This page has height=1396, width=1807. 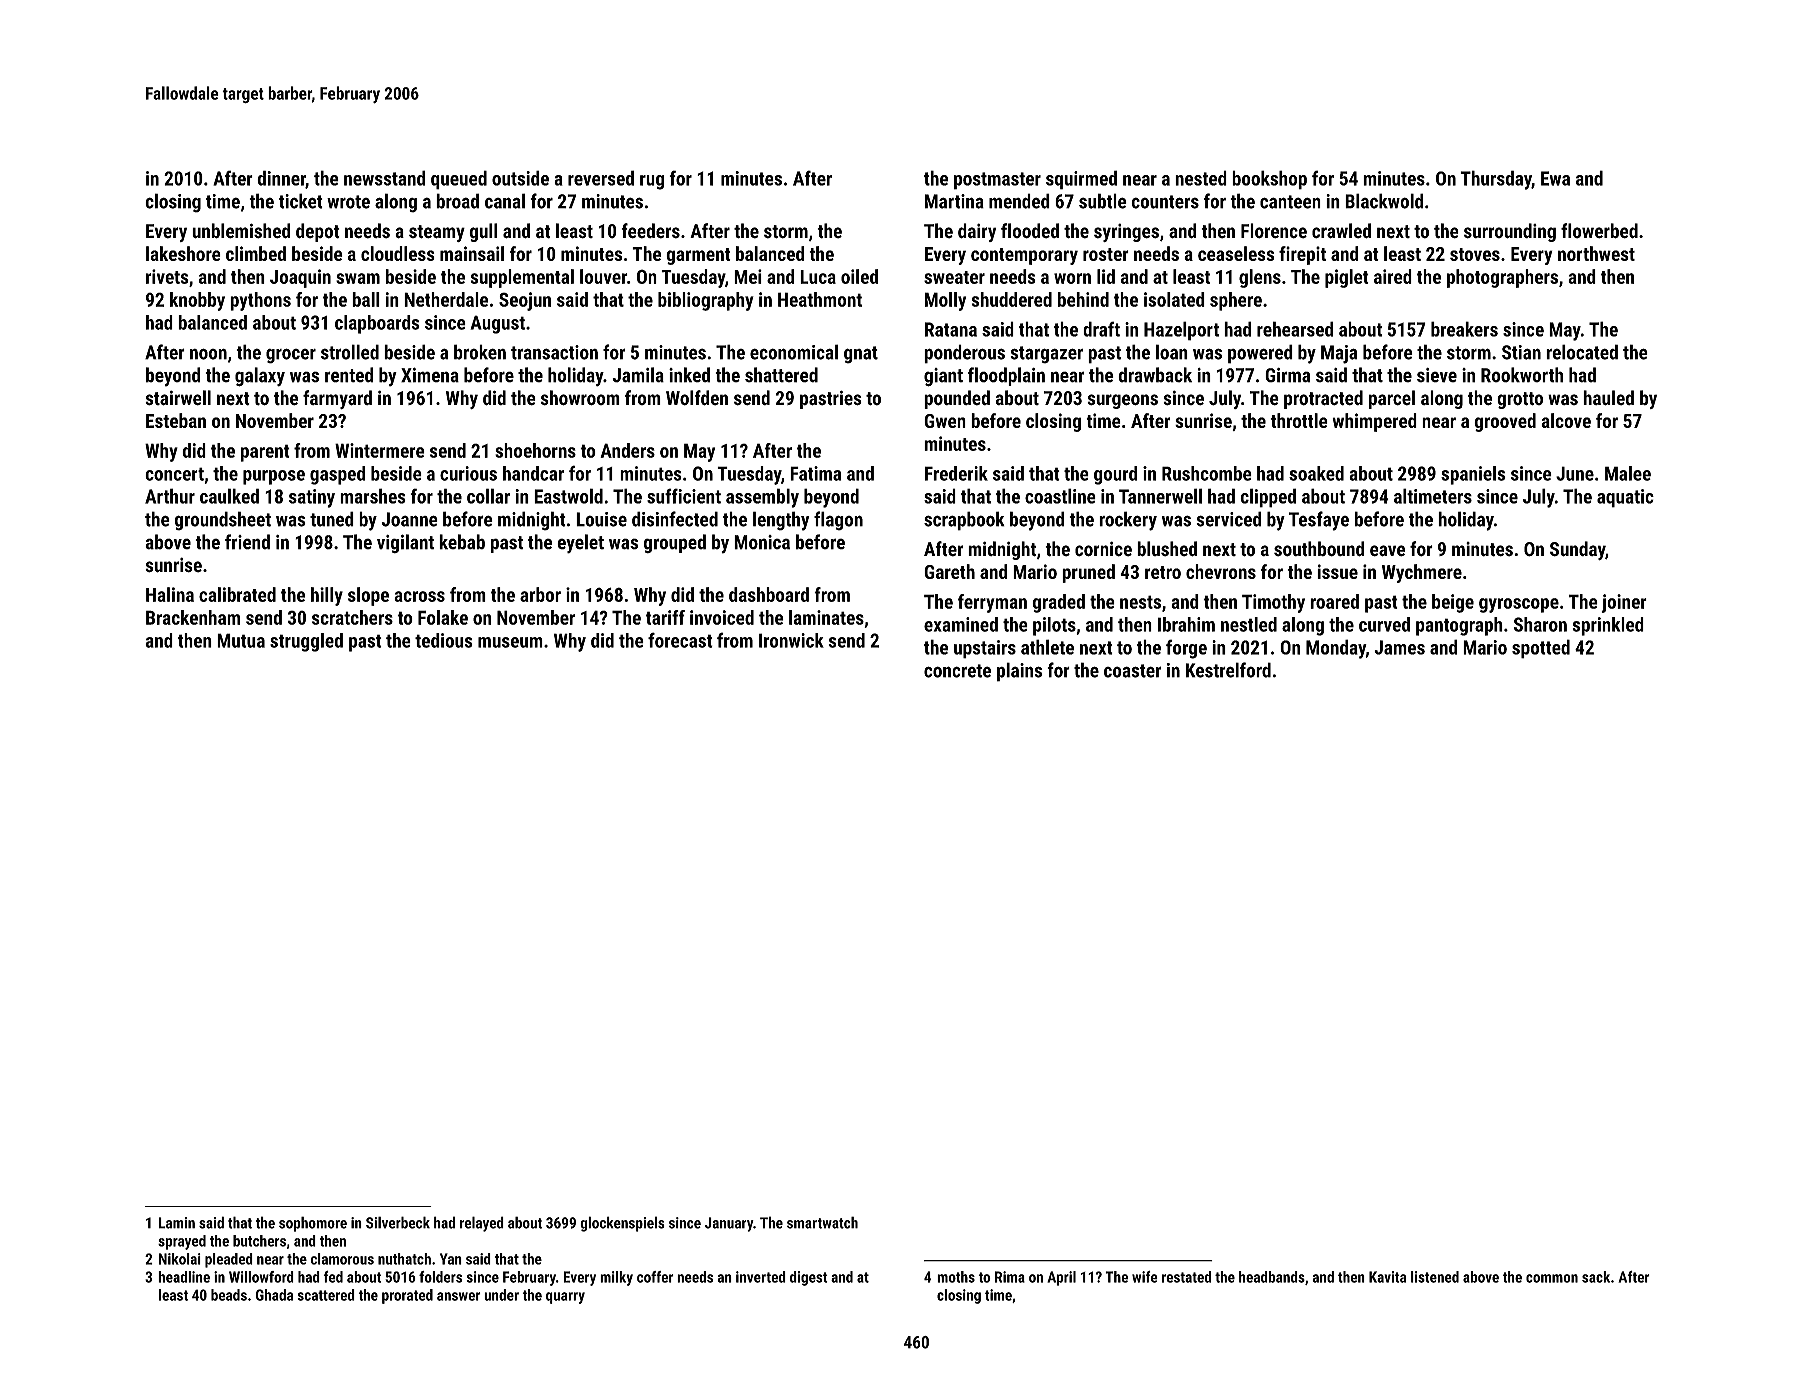 I want to click on rehearsed, so click(x=1295, y=329).
